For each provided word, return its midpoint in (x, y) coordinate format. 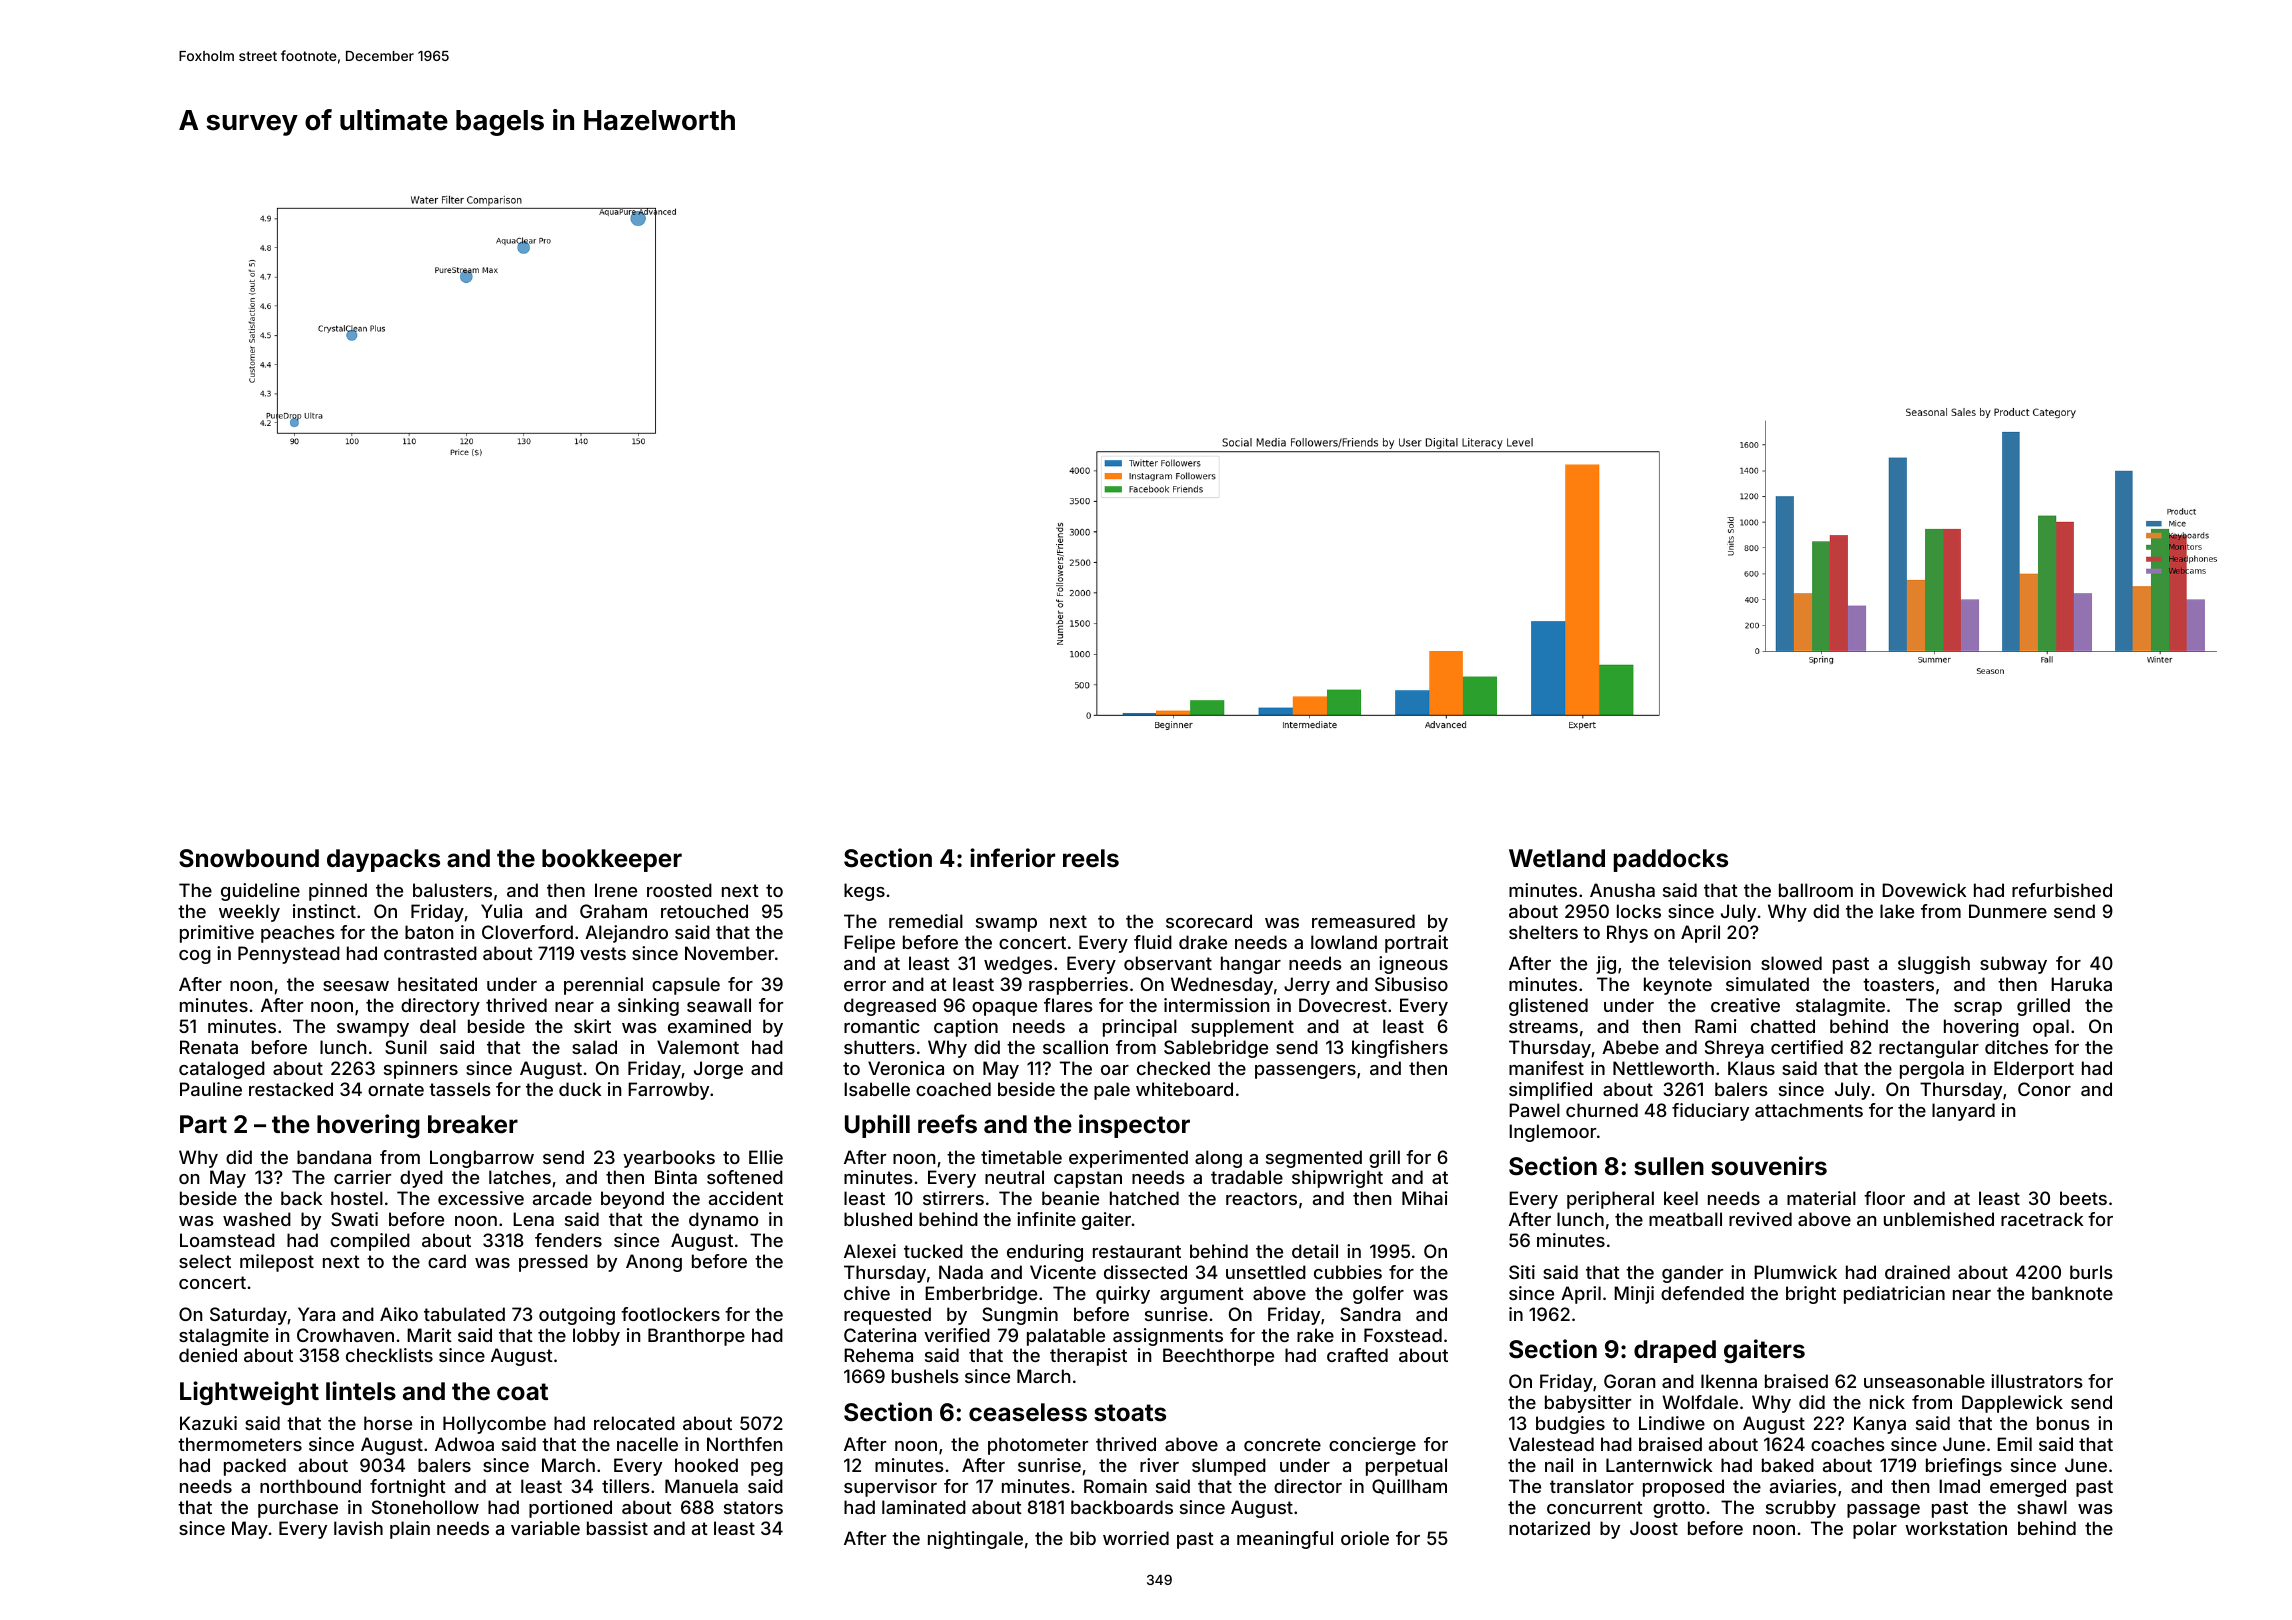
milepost (277, 1263)
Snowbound (249, 858)
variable (545, 1528)
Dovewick (1924, 890)
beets (2083, 1198)
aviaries (1803, 1486)
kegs (864, 892)
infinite (1046, 1219)
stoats (1130, 1413)
